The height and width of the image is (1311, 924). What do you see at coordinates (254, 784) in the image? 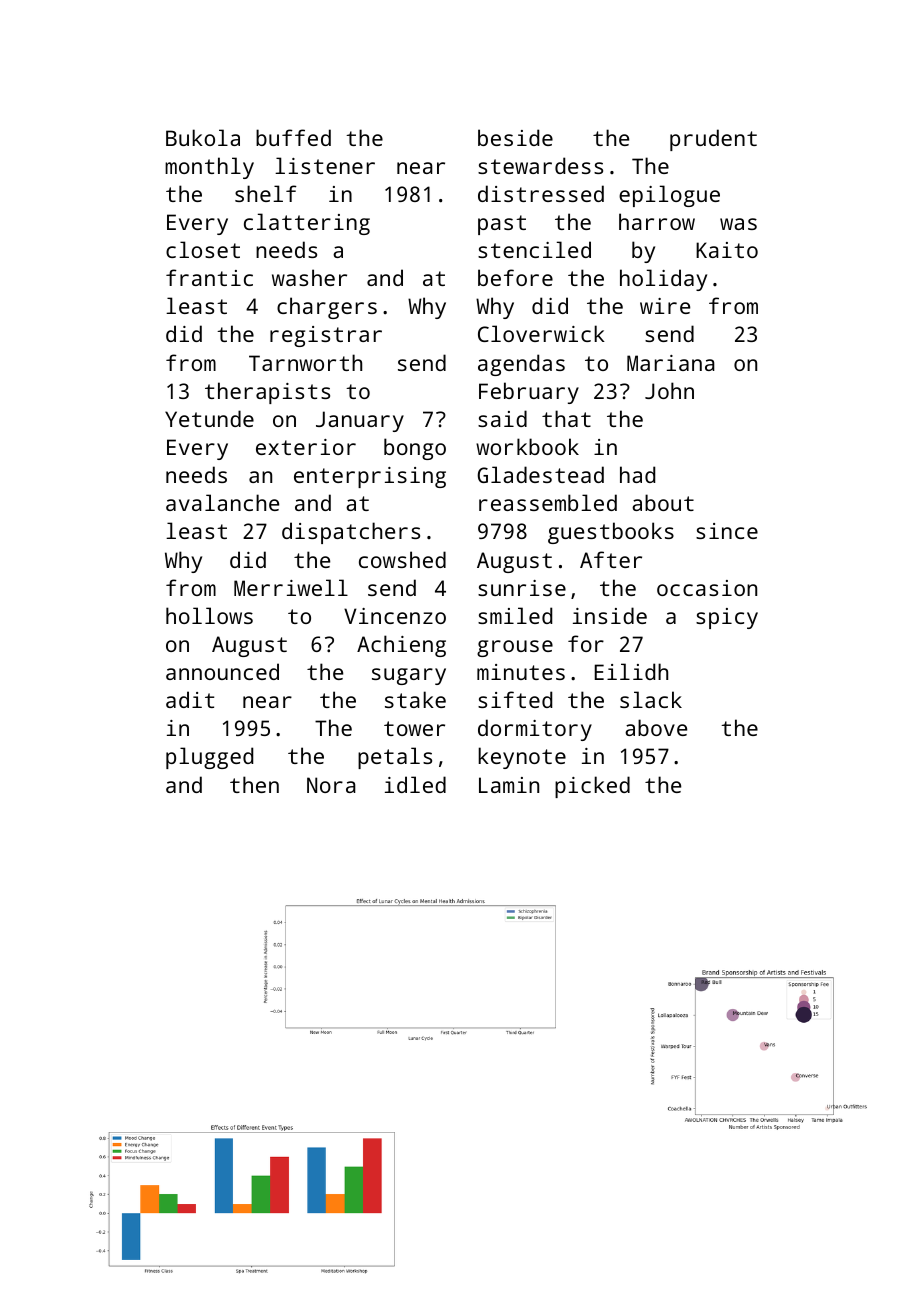
I see `then` at bounding box center [254, 784].
